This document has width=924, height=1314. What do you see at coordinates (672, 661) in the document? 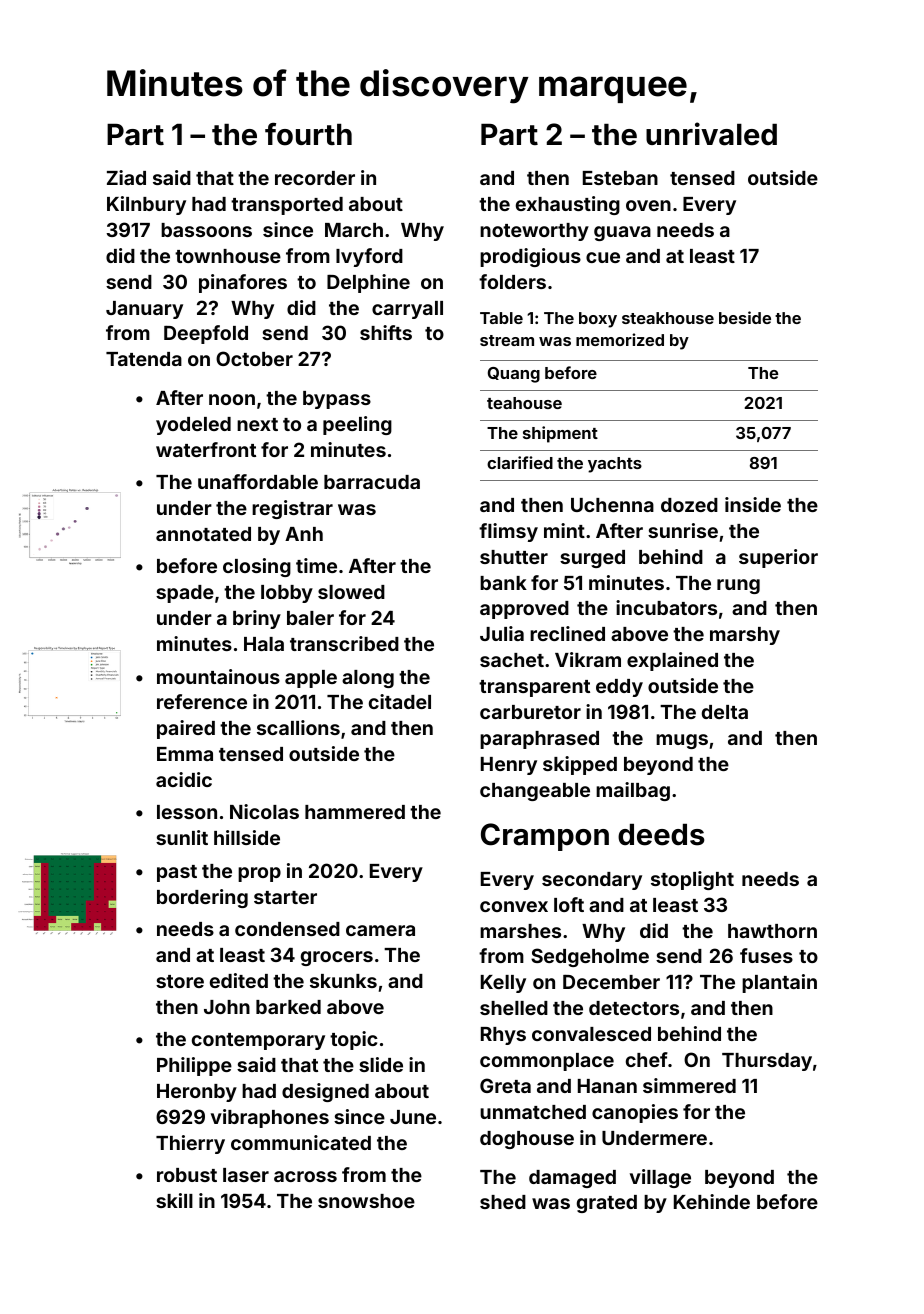
I see `explained` at bounding box center [672, 661].
